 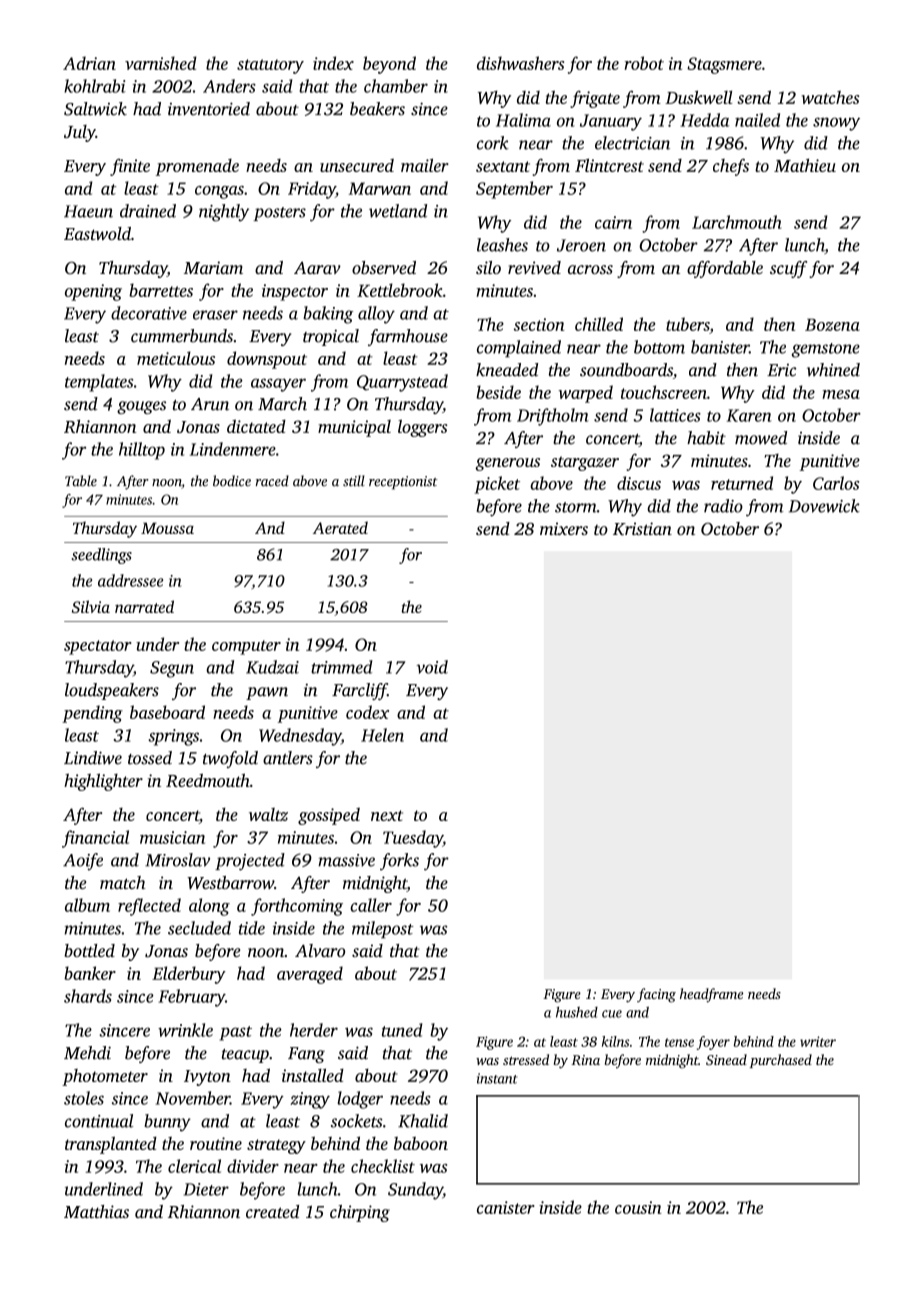 I want to click on Saltwick, so click(x=95, y=109).
